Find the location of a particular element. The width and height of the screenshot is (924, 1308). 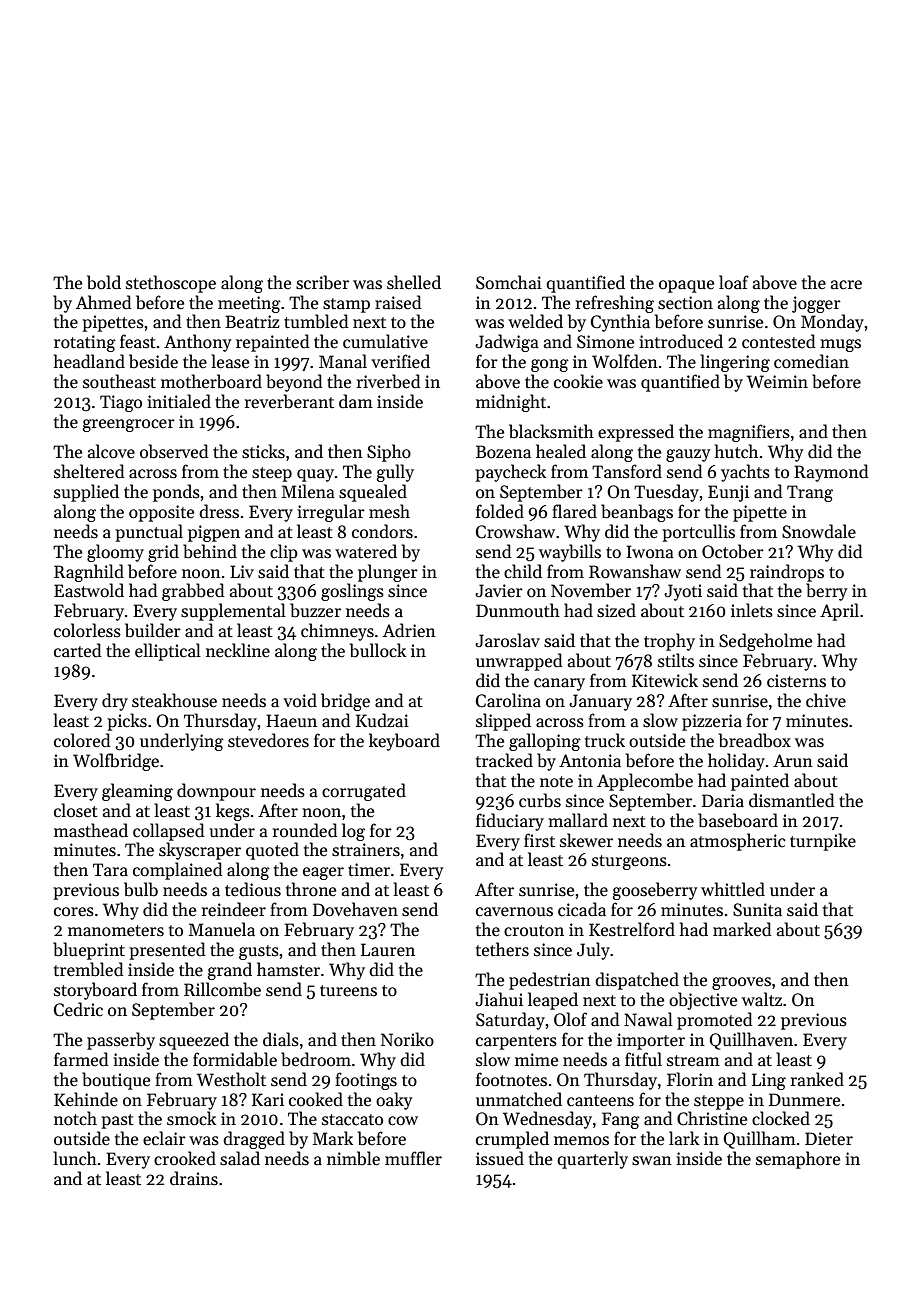

downpour is located at coordinates (216, 792).
